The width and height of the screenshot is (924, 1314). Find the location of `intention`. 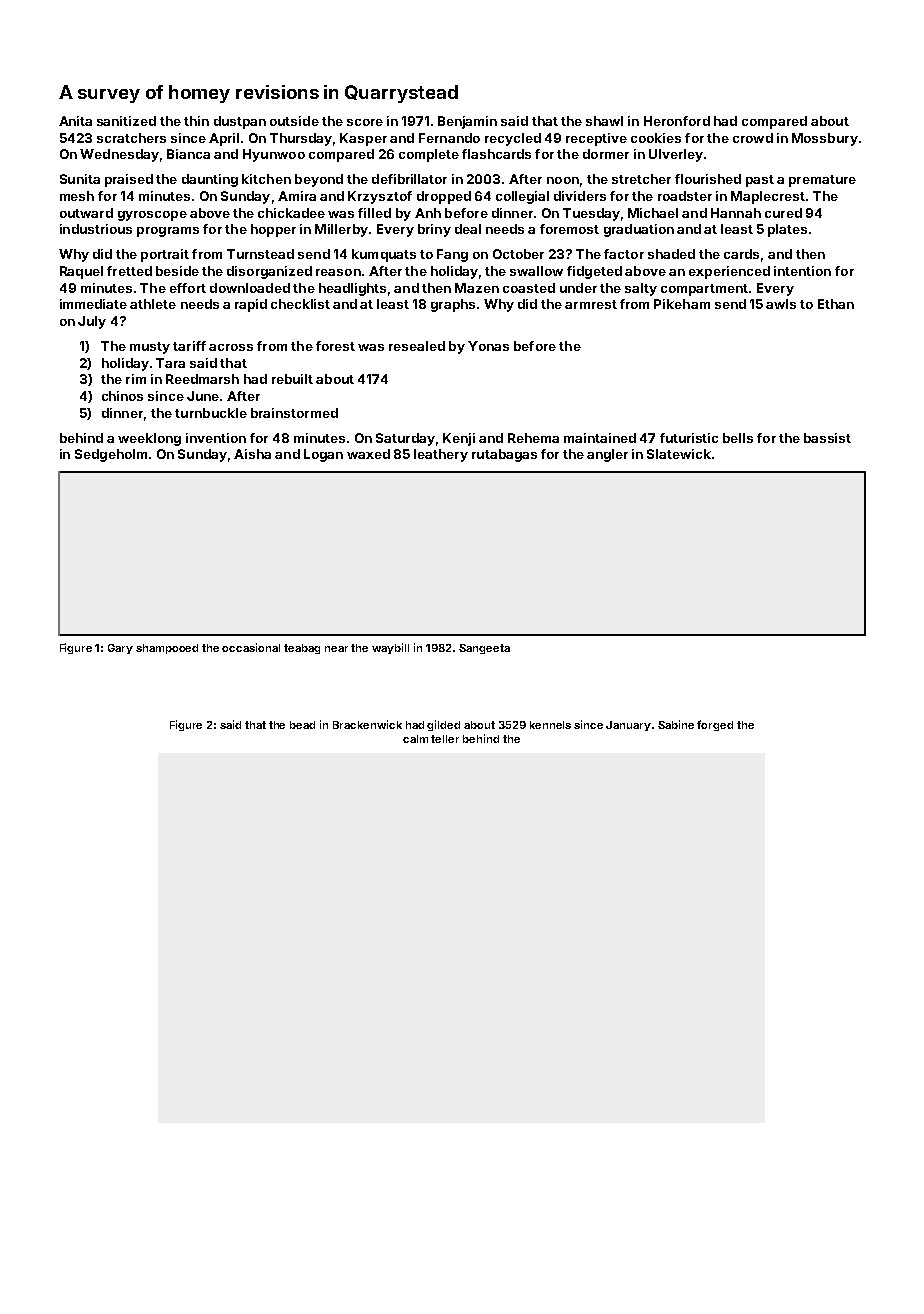

intention is located at coordinates (802, 271).
